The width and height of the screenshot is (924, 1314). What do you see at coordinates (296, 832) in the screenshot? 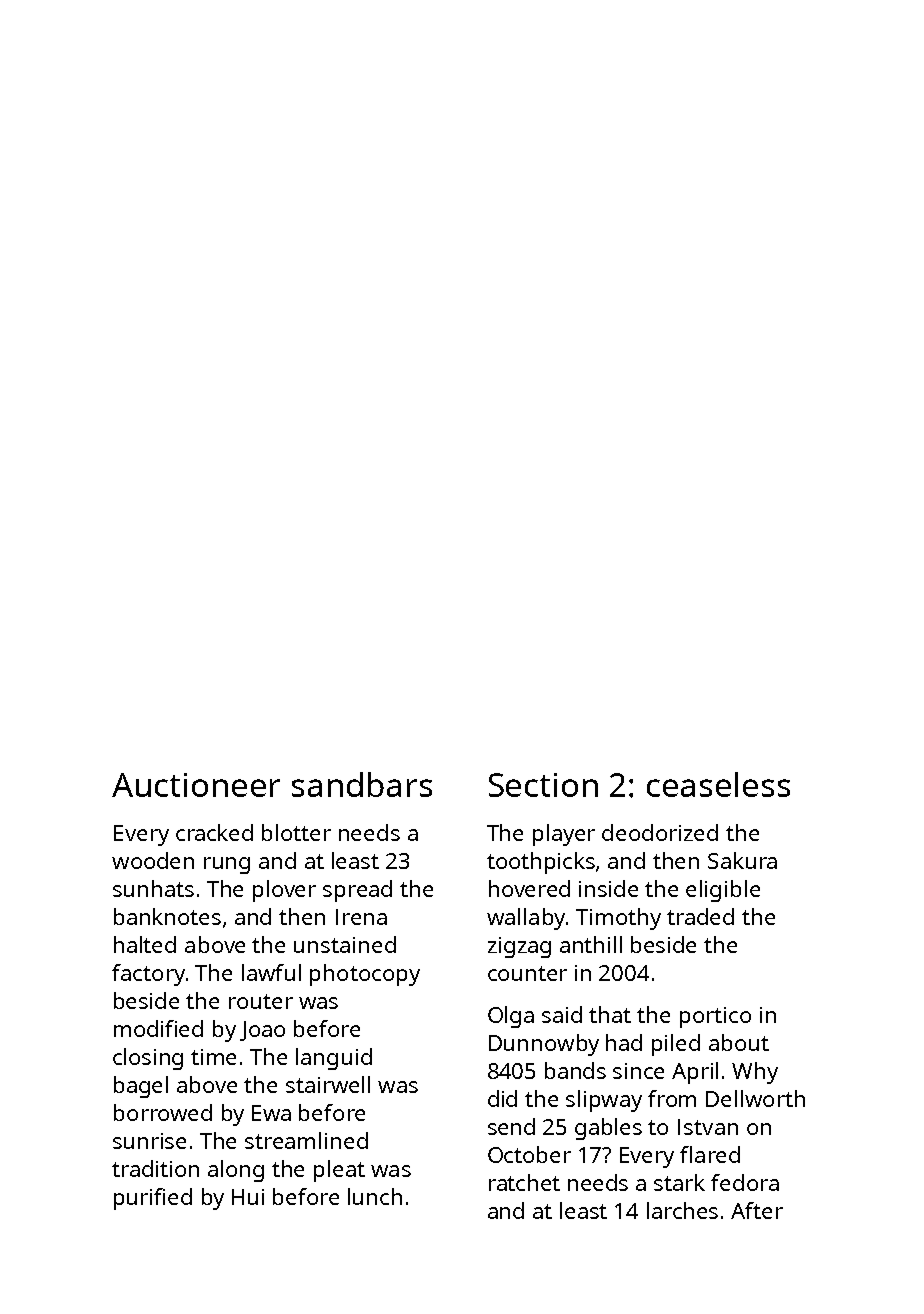
I see `blotter` at bounding box center [296, 832].
